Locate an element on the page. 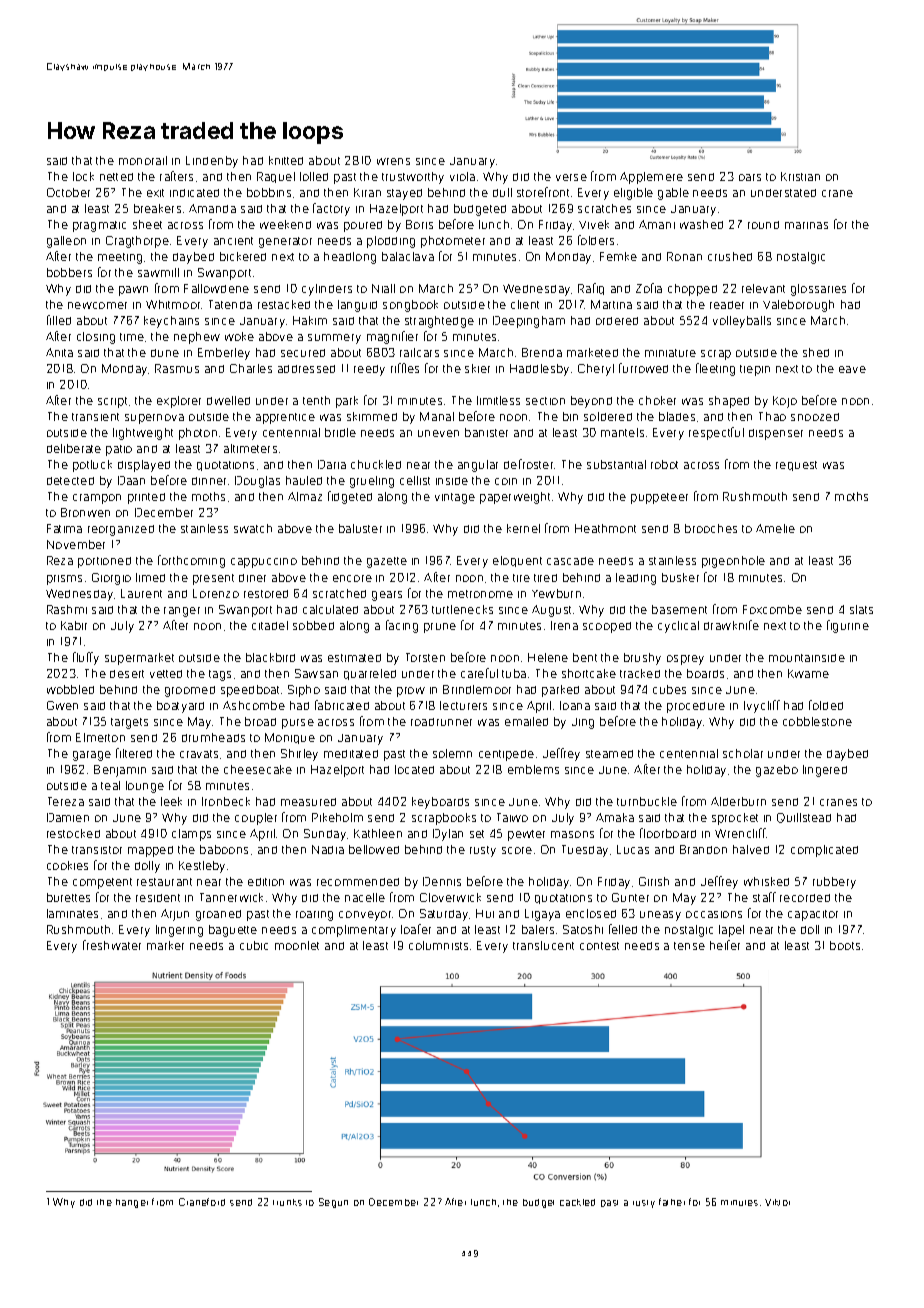 Image resolution: width=924 pixels, height=1308 pixels. cackled is located at coordinates (577, 1202).
